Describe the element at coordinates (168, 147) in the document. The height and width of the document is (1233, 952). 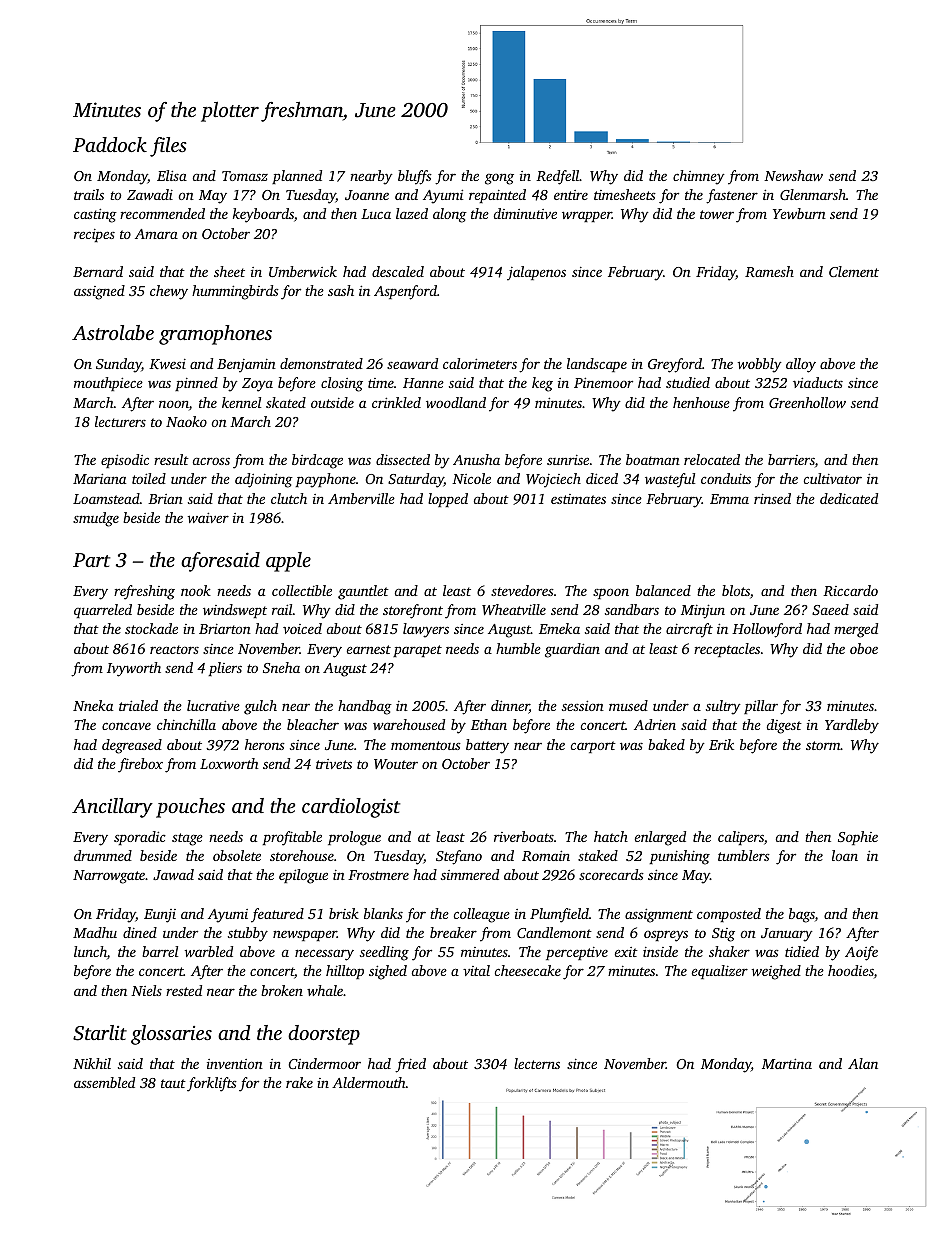
I see `files` at that location.
